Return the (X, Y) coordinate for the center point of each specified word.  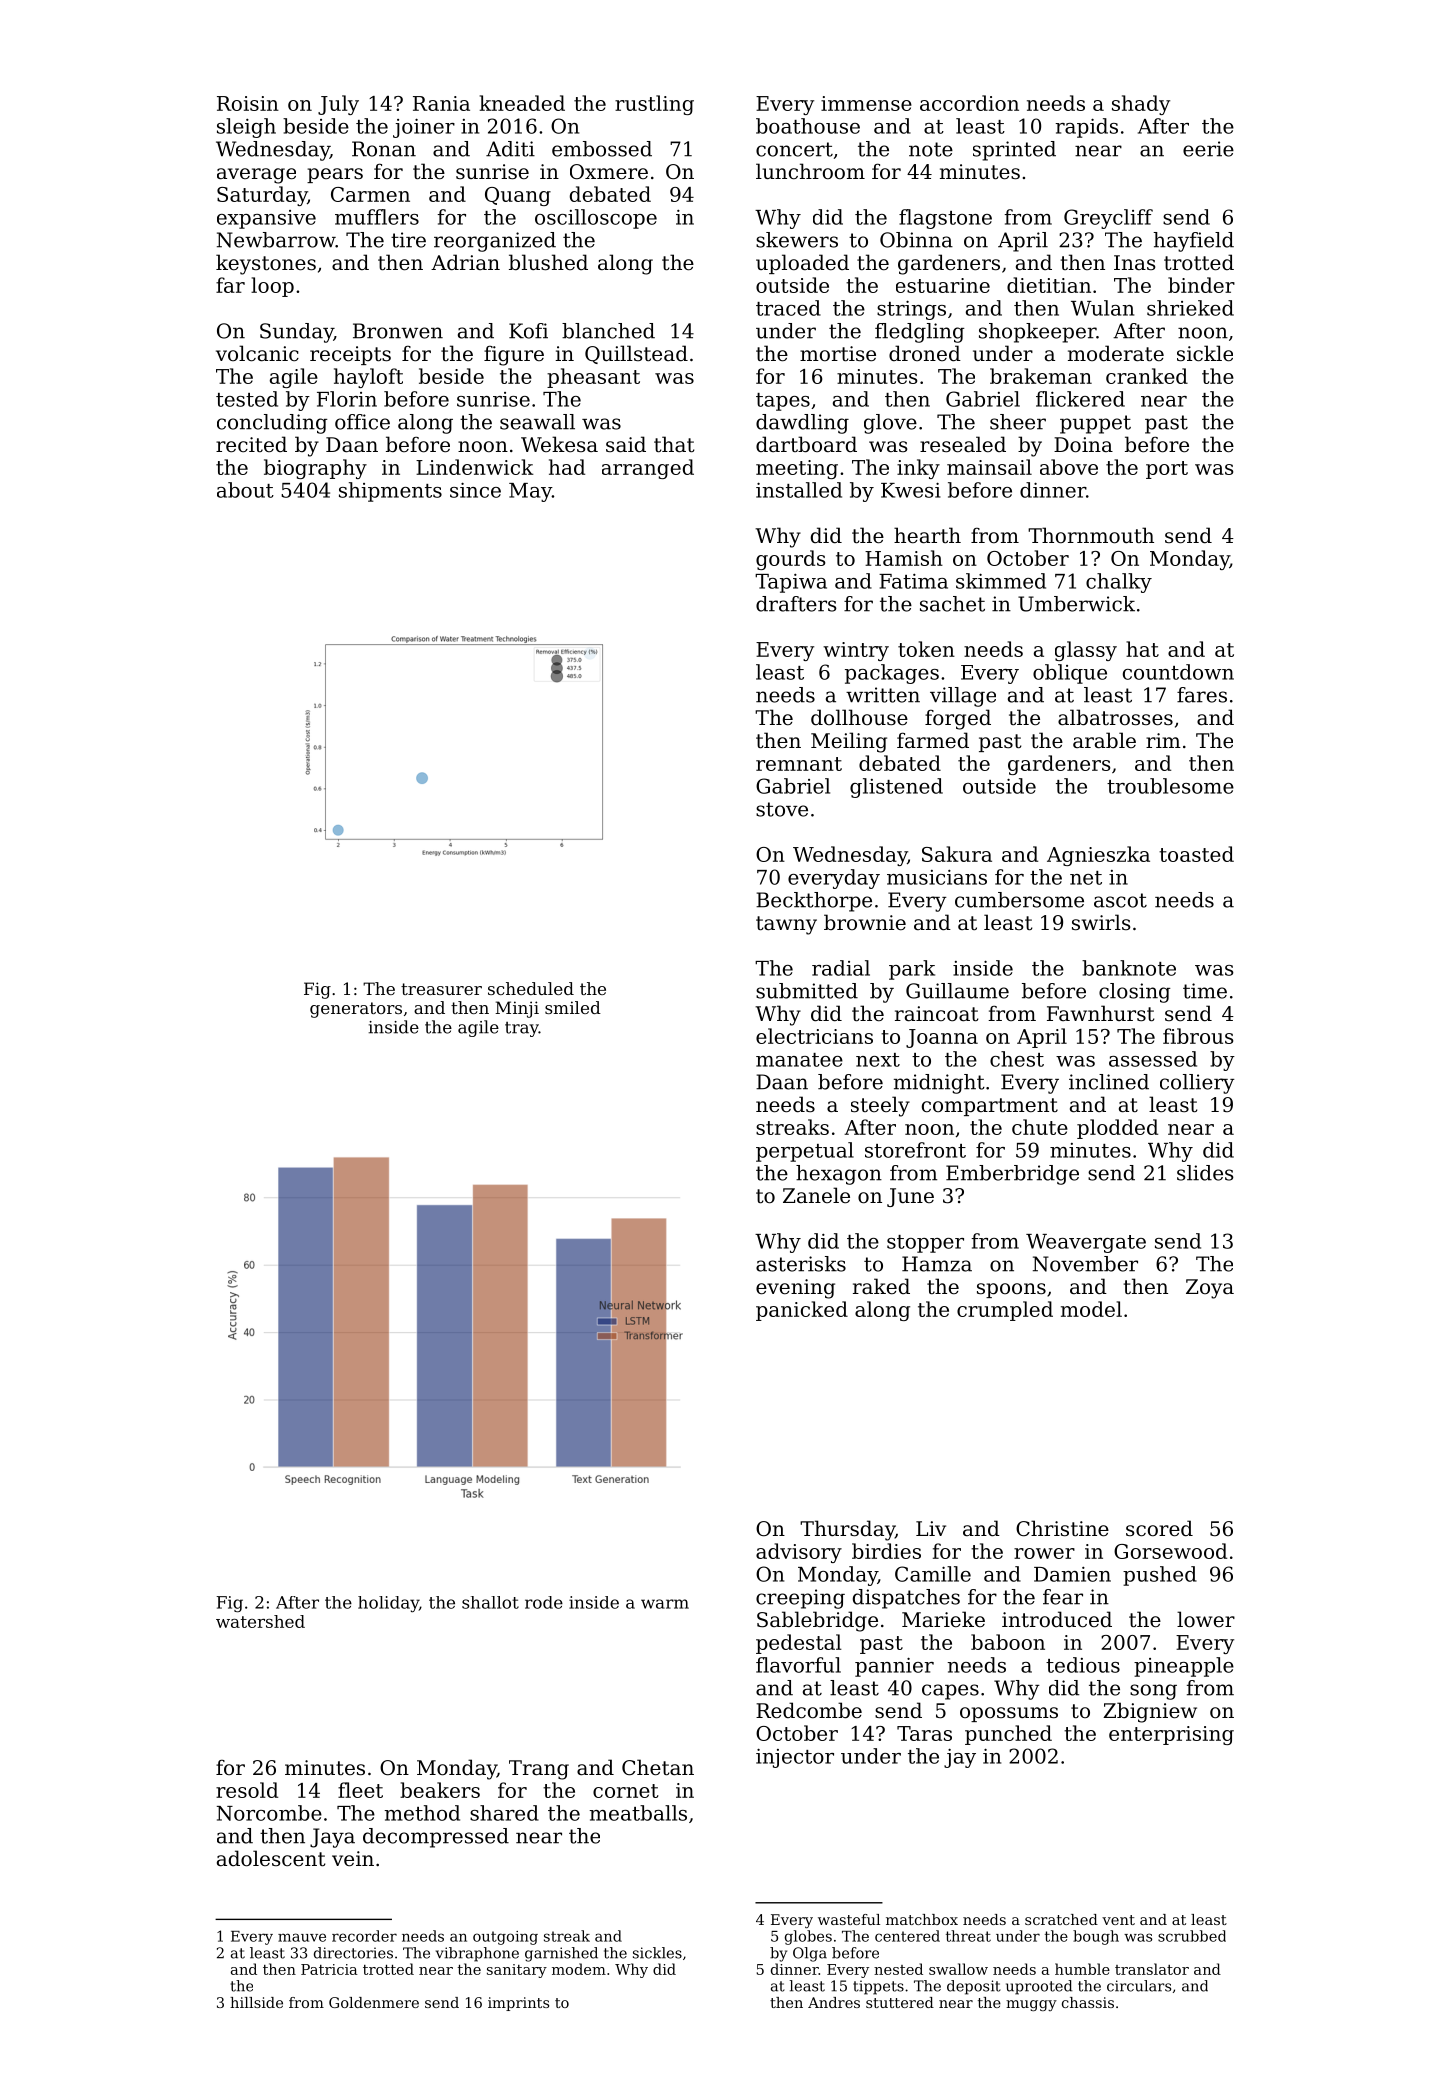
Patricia (329, 1969)
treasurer (441, 989)
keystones (266, 264)
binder (1201, 285)
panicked (802, 1311)
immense (866, 103)
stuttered (900, 2002)
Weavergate (1086, 1243)
